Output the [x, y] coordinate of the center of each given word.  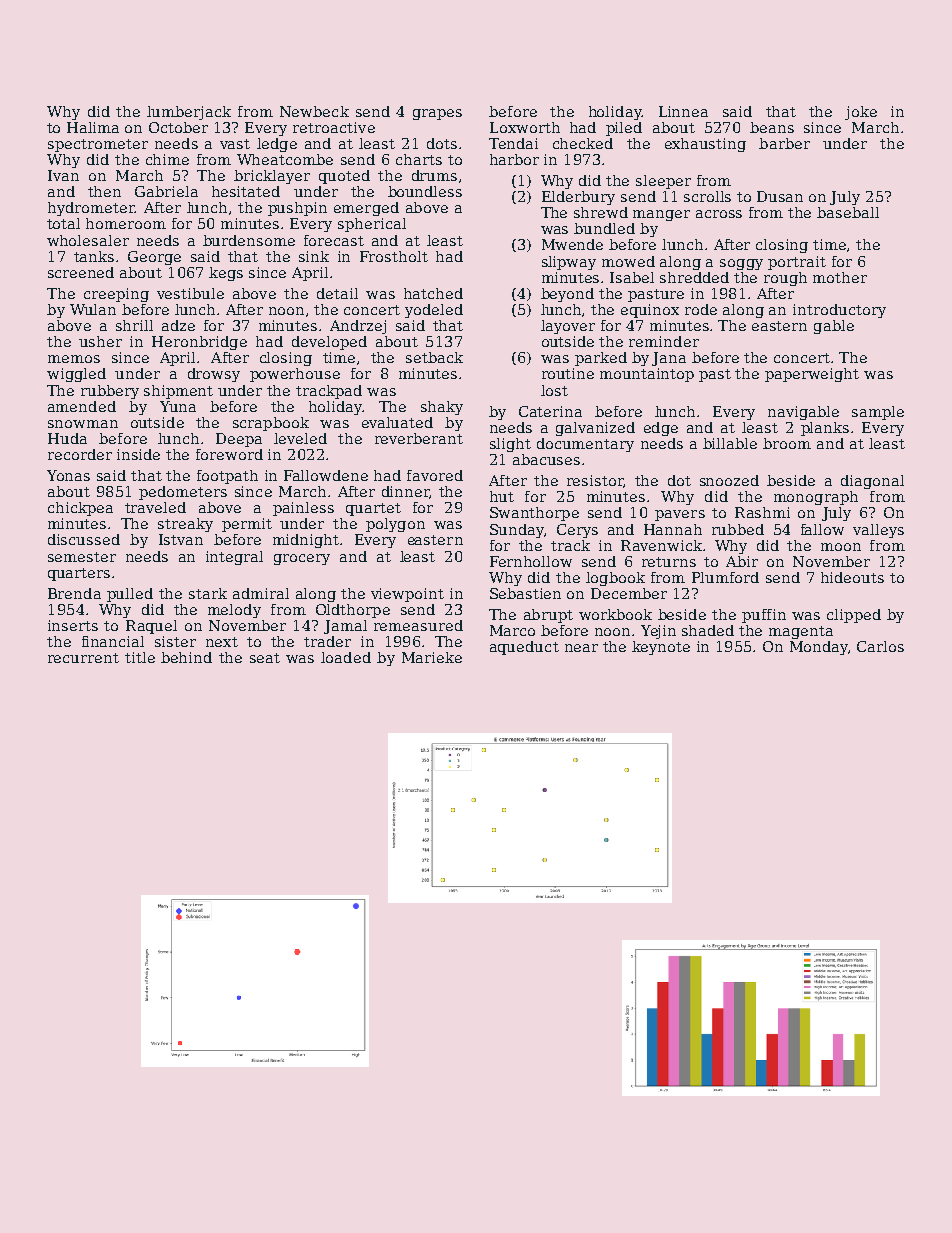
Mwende [572, 244]
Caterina [550, 411]
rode [701, 309]
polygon [395, 525]
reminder [664, 341]
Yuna [178, 406]
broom [787, 443]
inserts [73, 625]
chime [167, 159]
